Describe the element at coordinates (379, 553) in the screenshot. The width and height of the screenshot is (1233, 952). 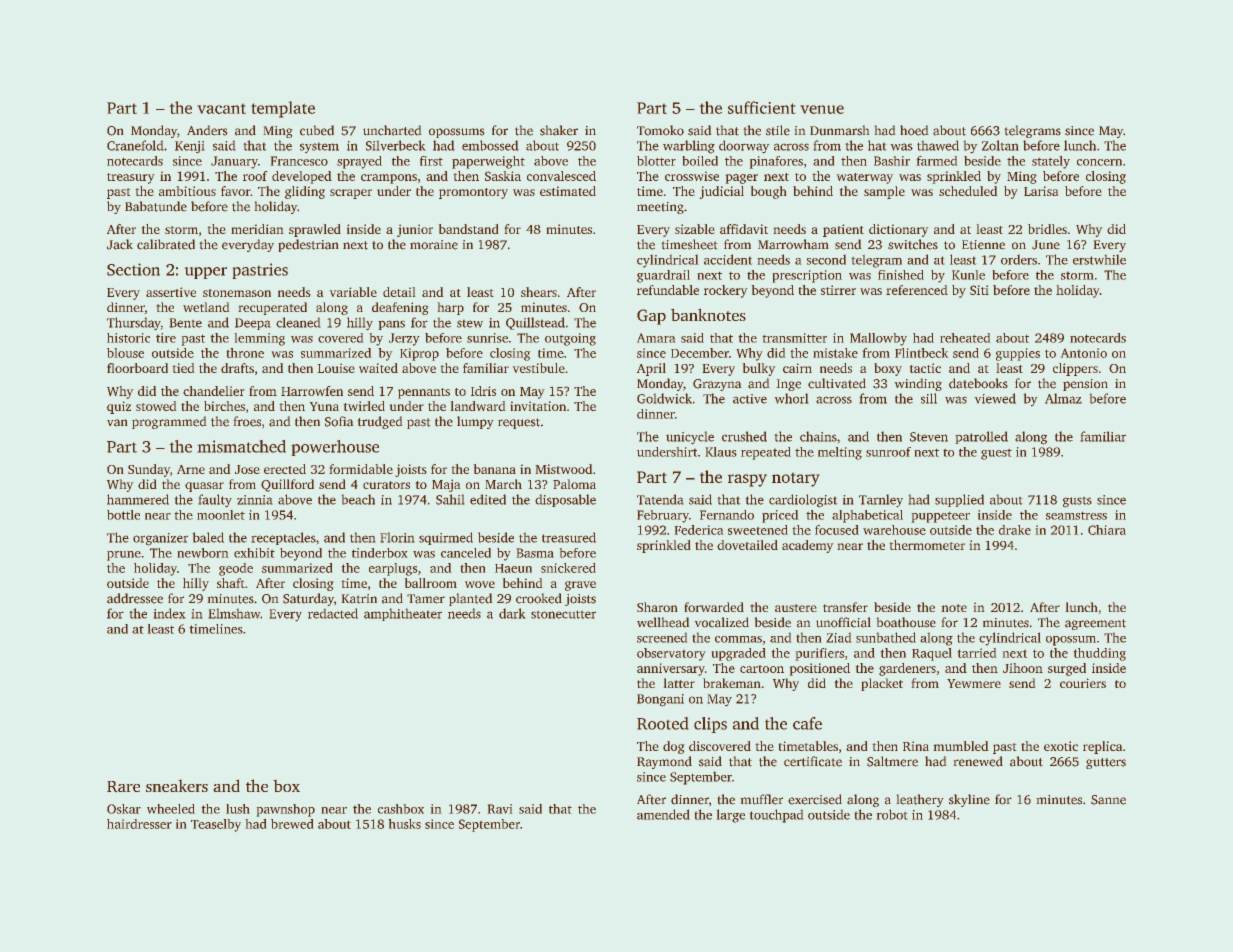
I see `tinderbox` at that location.
